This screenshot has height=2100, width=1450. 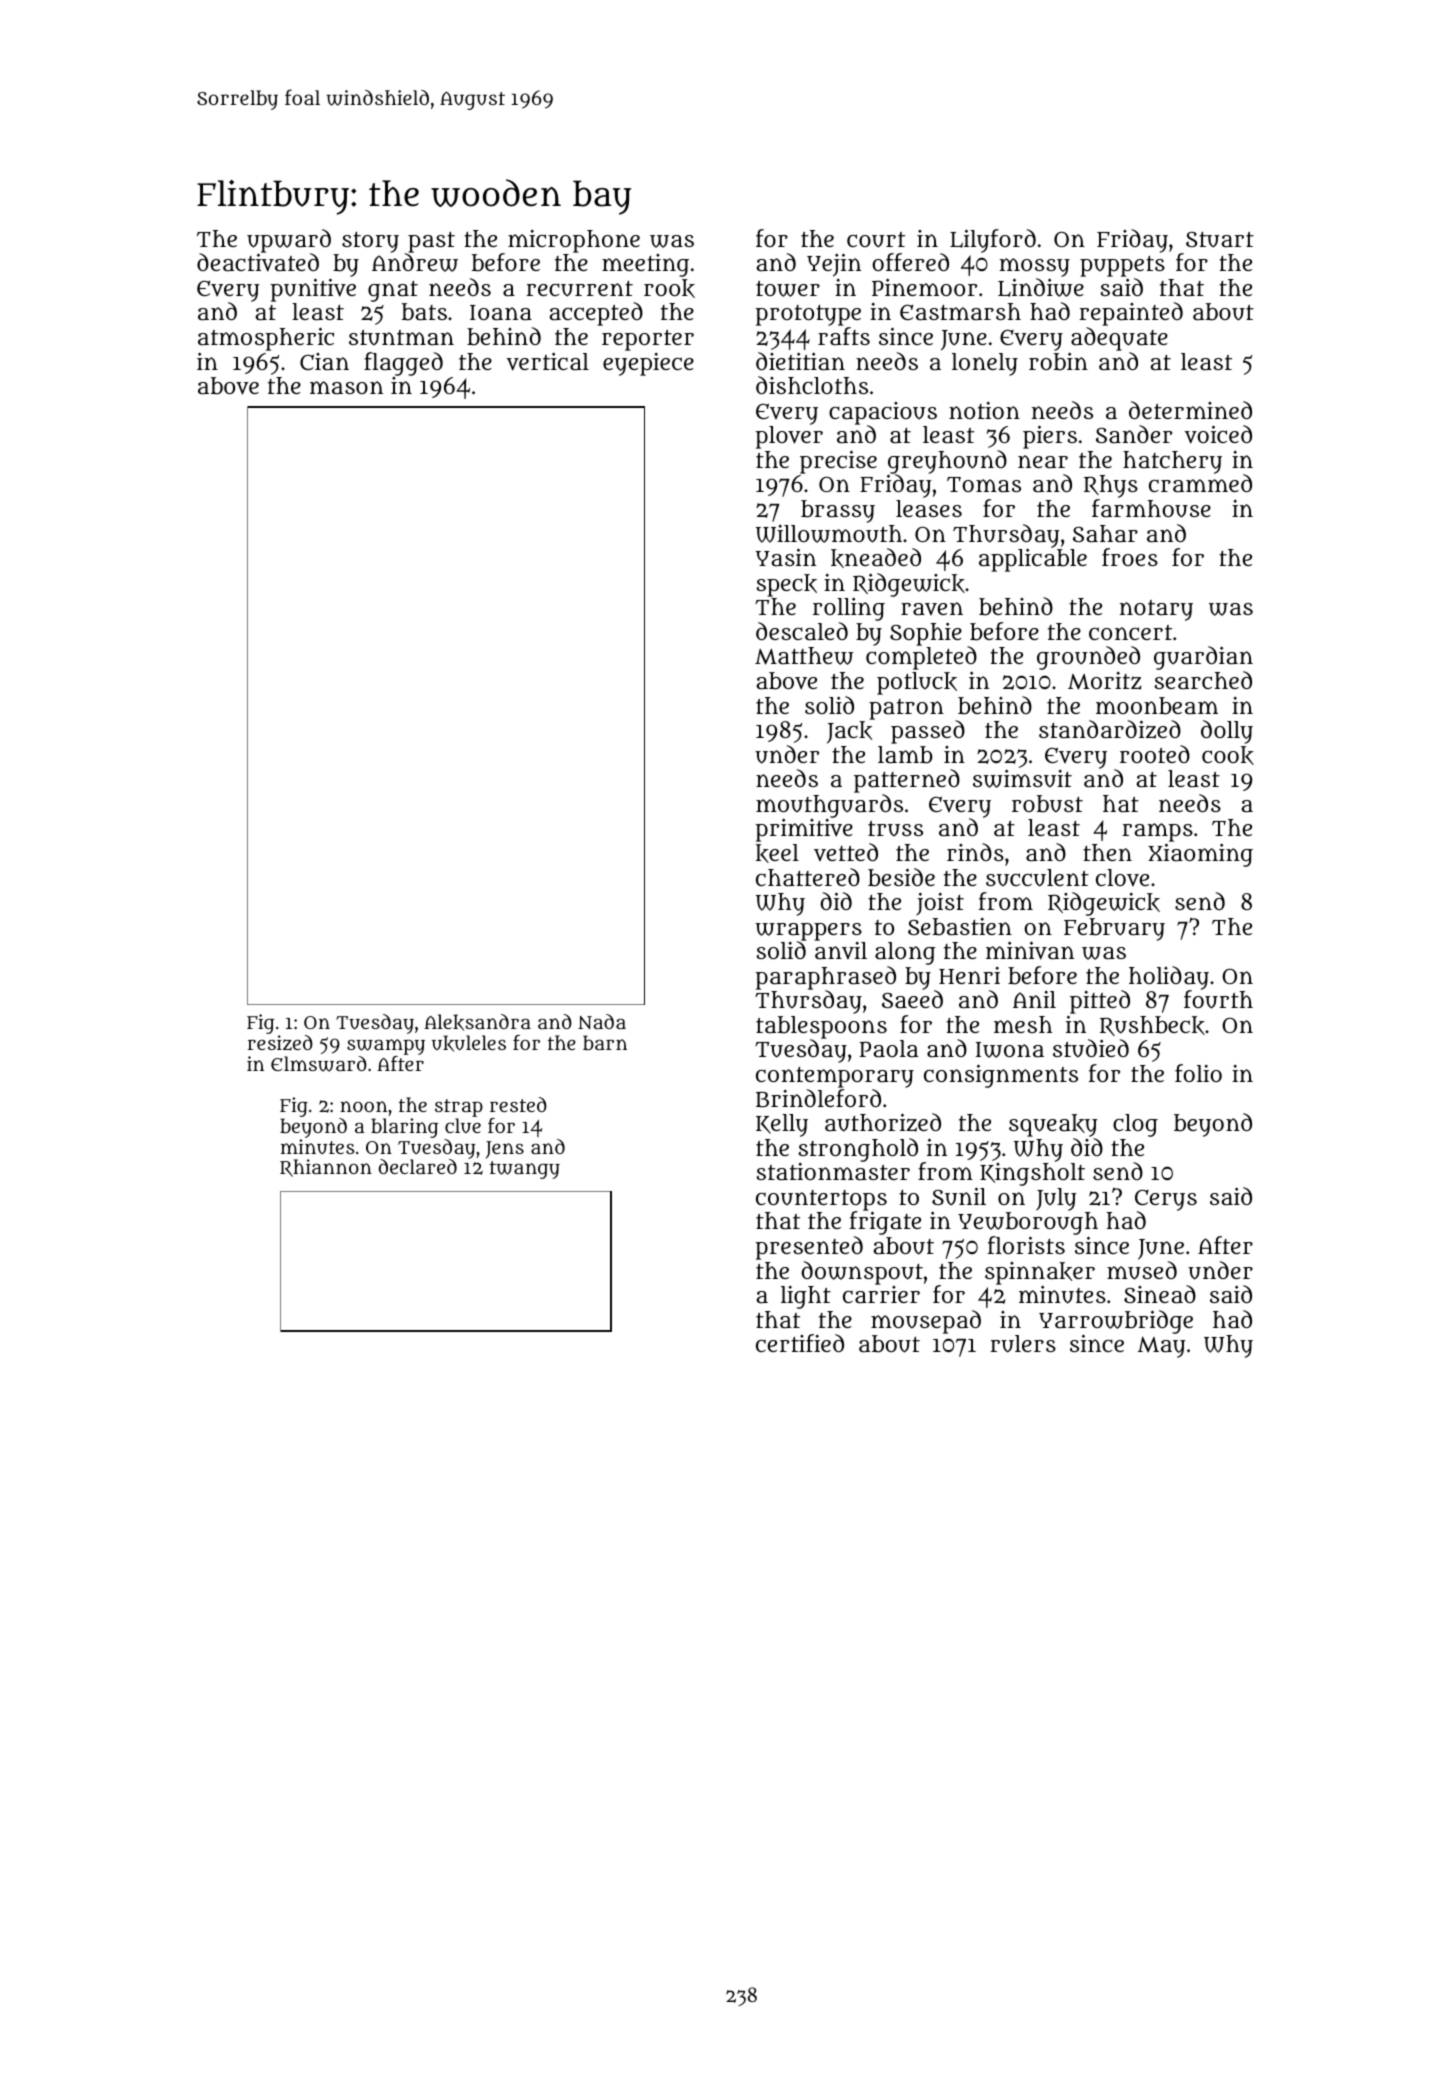 What do you see at coordinates (1131, 314) in the screenshot?
I see `repainted` at bounding box center [1131, 314].
